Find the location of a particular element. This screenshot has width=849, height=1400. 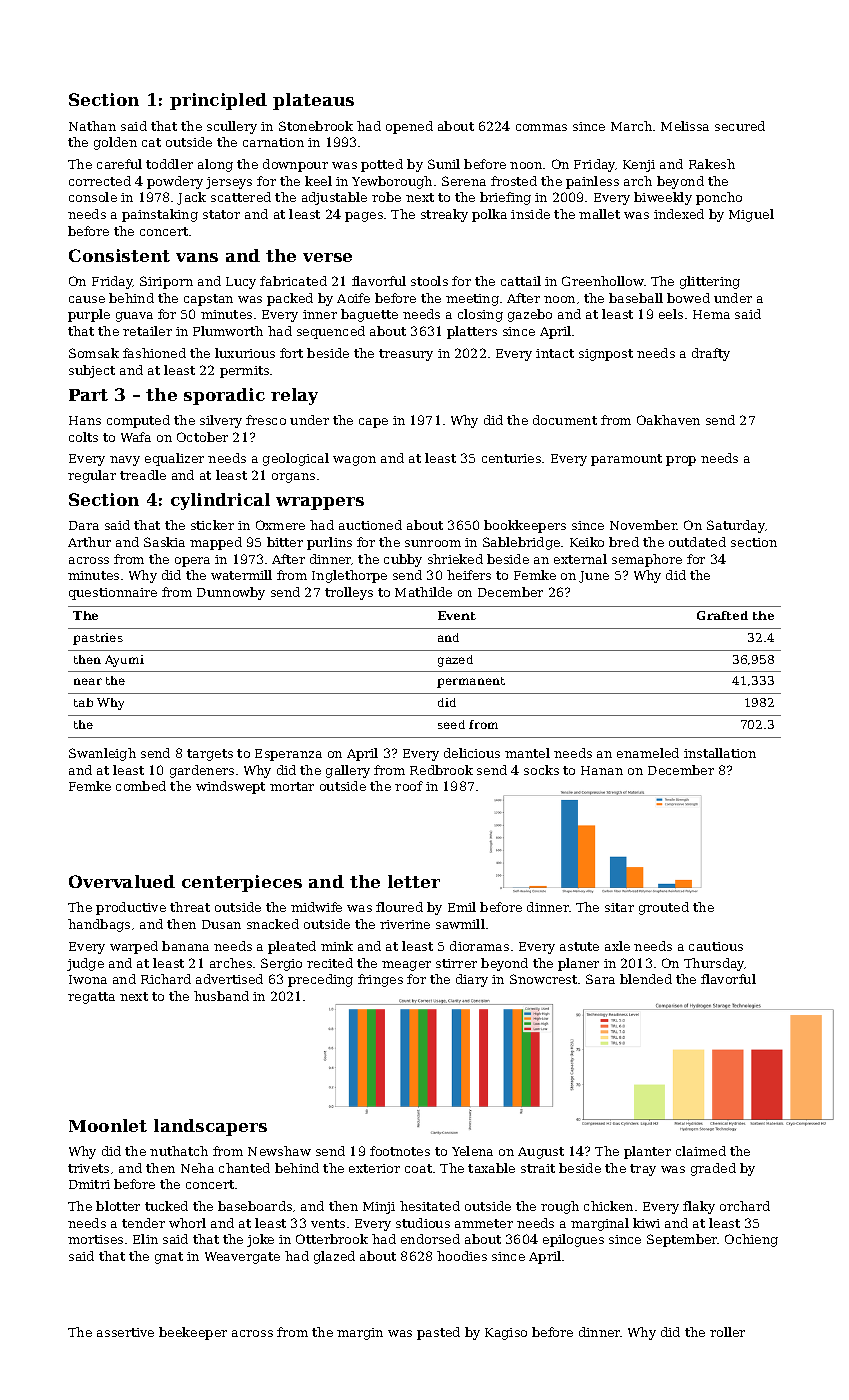

roller is located at coordinates (727, 1332).
